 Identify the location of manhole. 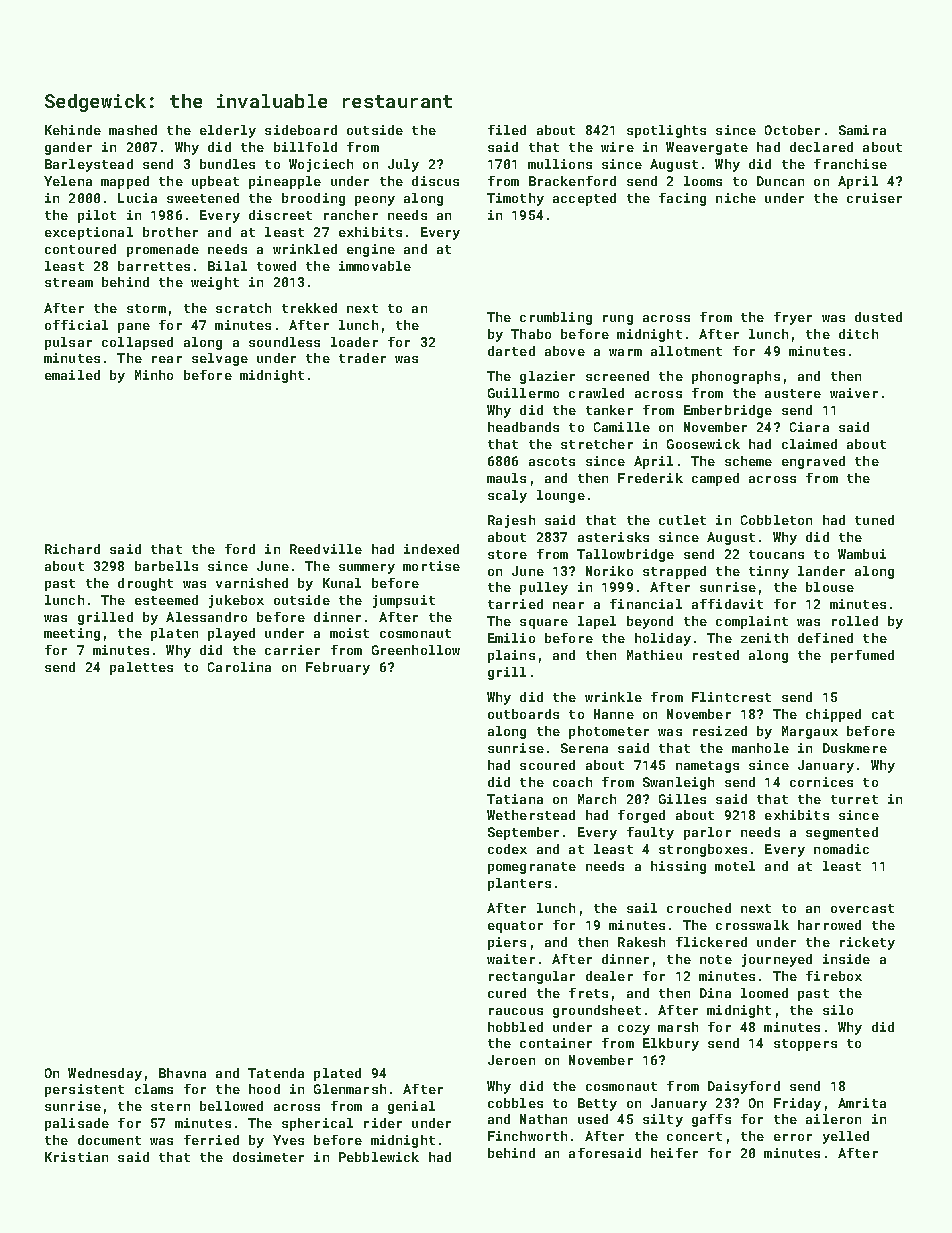
(760, 748).
